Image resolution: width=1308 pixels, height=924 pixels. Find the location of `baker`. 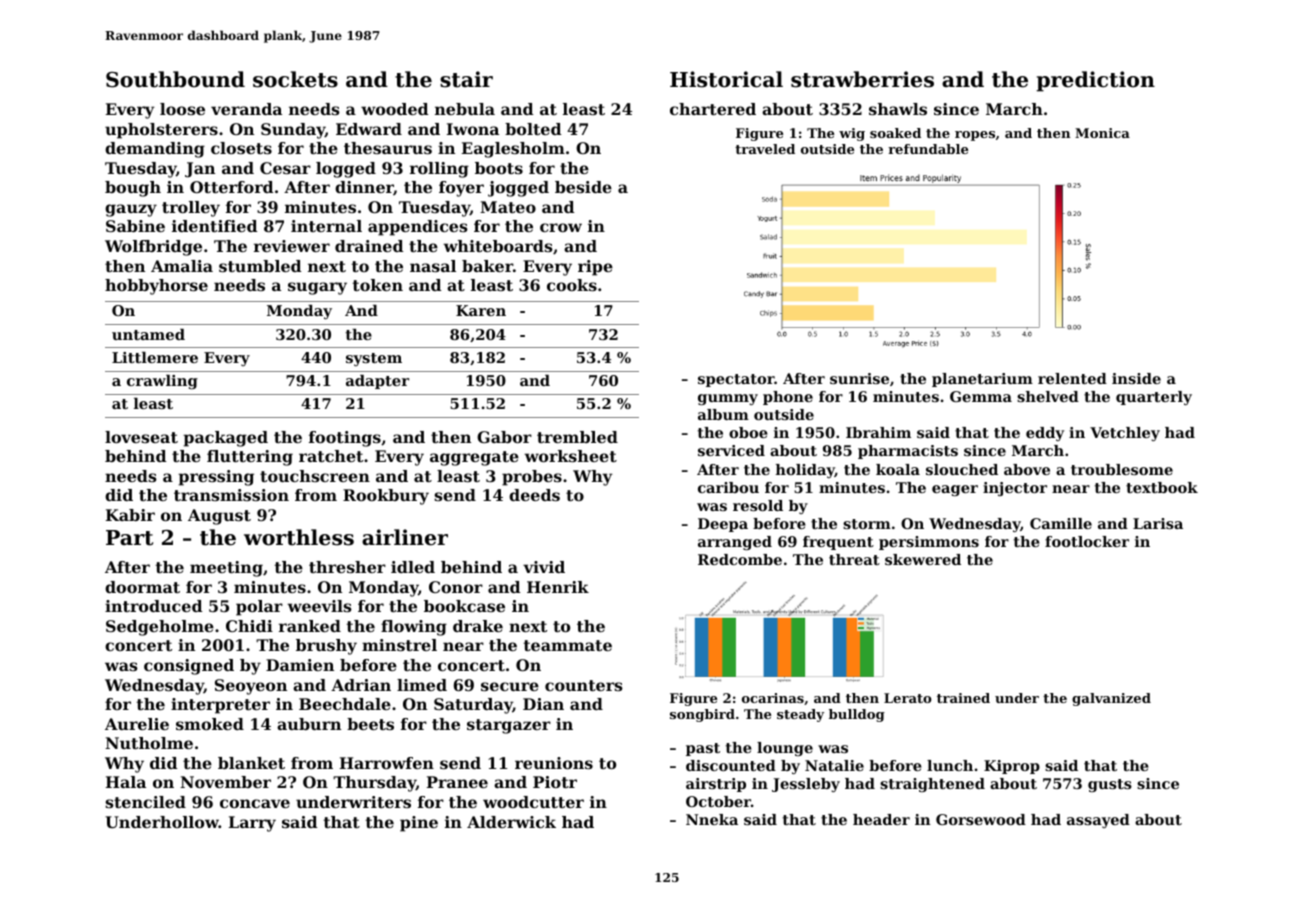

baker is located at coordinates (487, 266).
